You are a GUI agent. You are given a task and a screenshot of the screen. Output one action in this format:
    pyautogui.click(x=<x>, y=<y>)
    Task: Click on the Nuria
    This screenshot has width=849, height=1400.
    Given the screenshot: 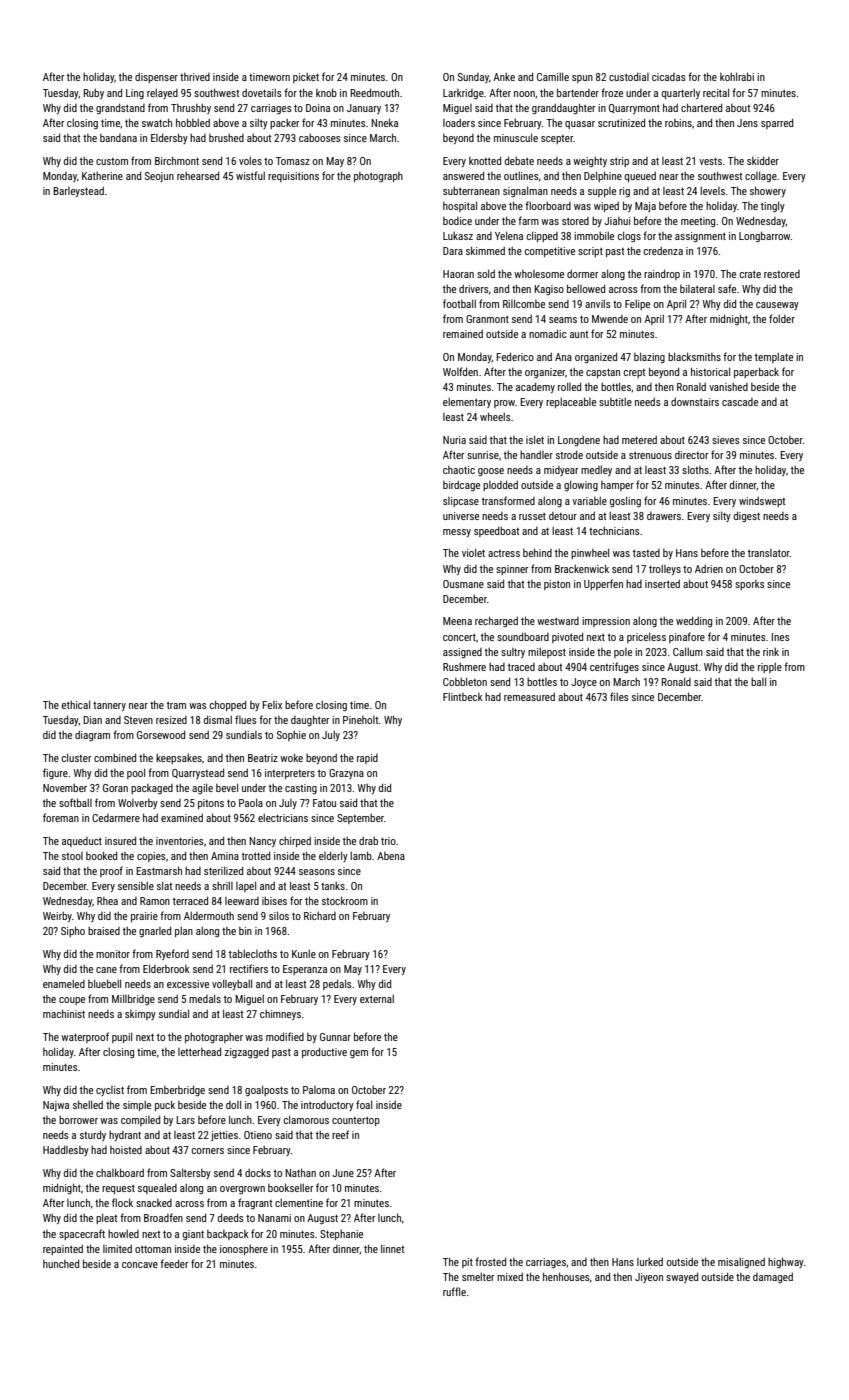 What is the action you would take?
    pyautogui.click(x=454, y=440)
